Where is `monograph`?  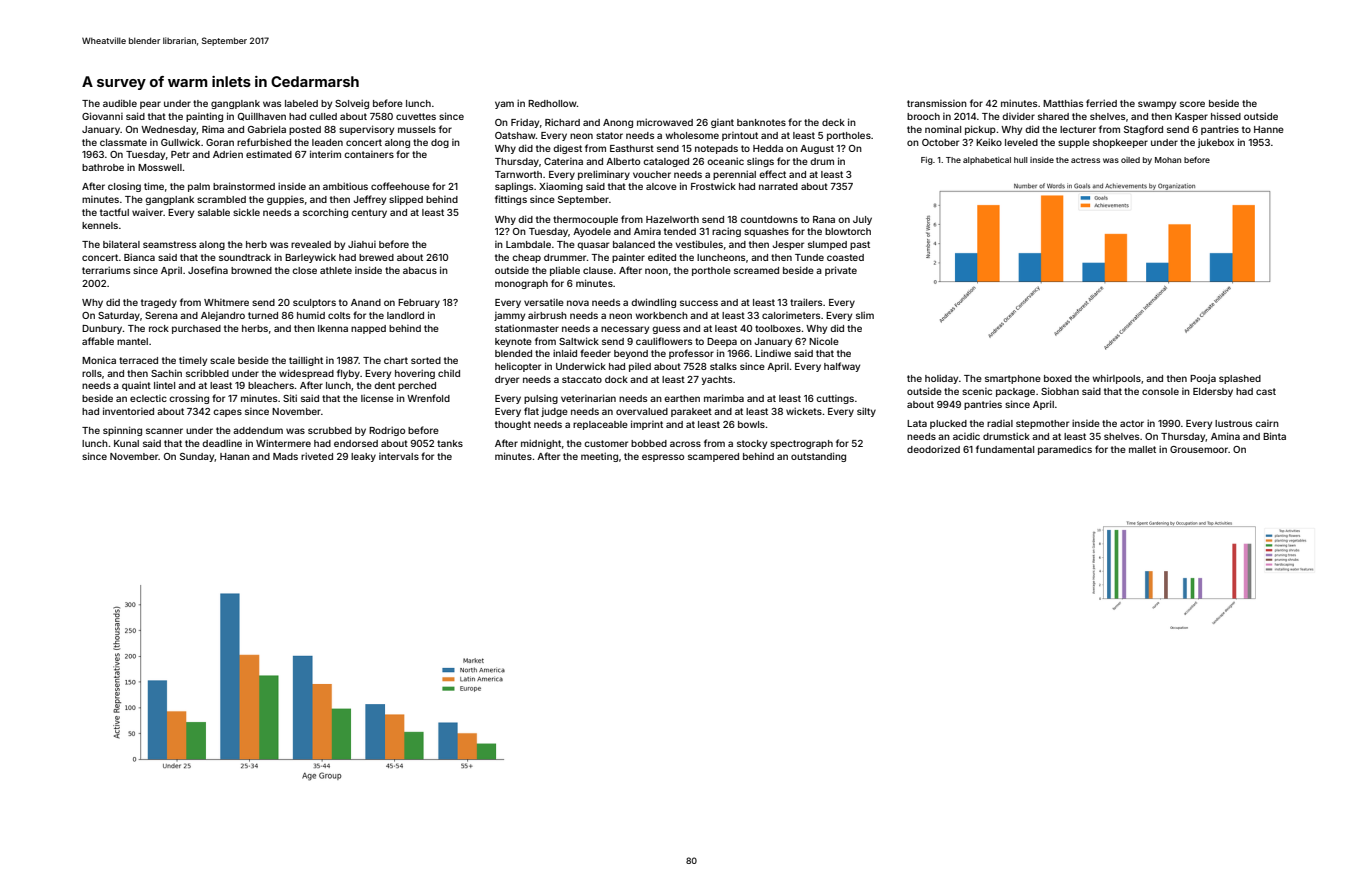
monograph is located at coordinates (521, 284).
